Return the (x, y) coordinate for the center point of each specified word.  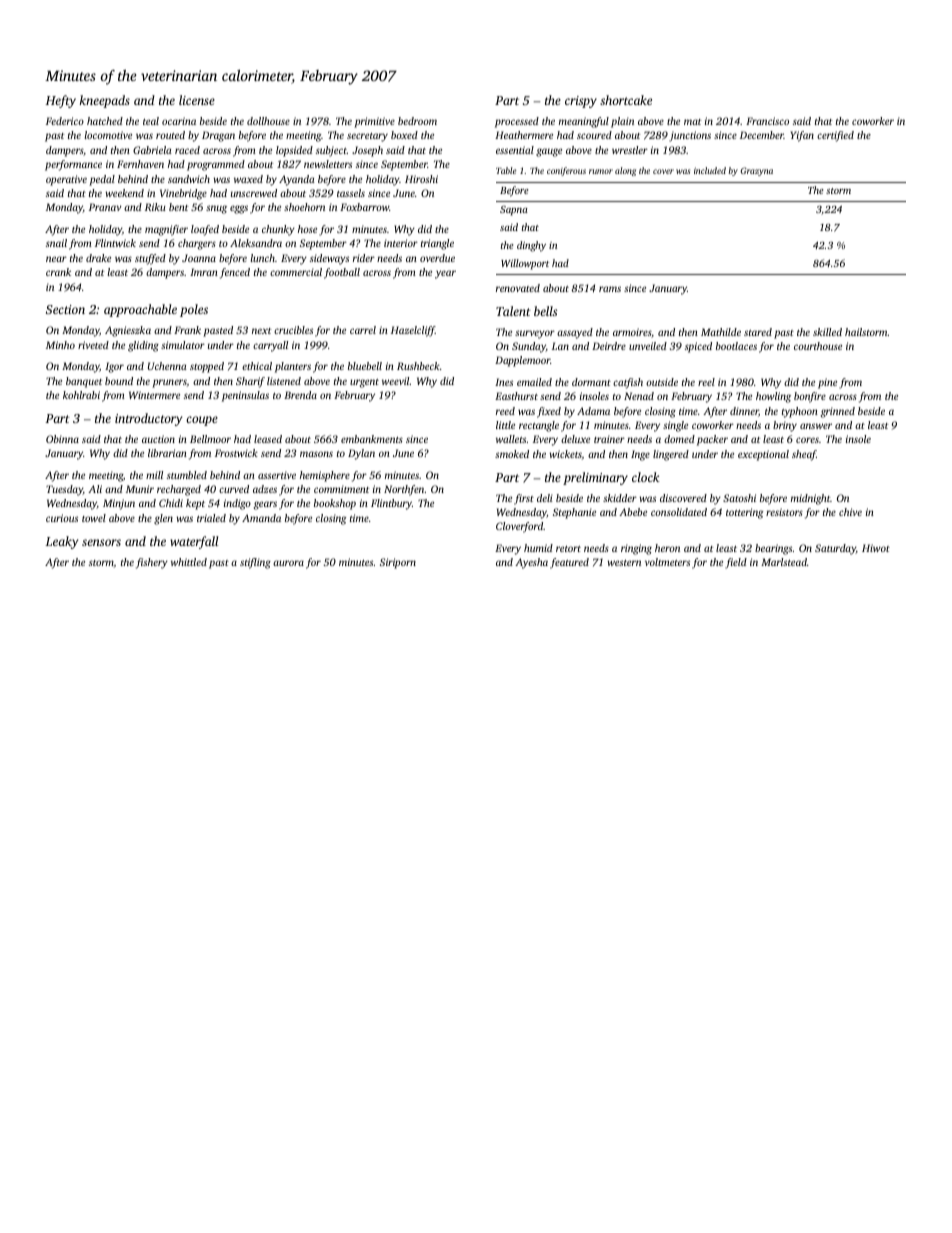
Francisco (767, 121)
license (197, 100)
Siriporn (398, 563)
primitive (374, 122)
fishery (152, 563)
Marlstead (784, 562)
